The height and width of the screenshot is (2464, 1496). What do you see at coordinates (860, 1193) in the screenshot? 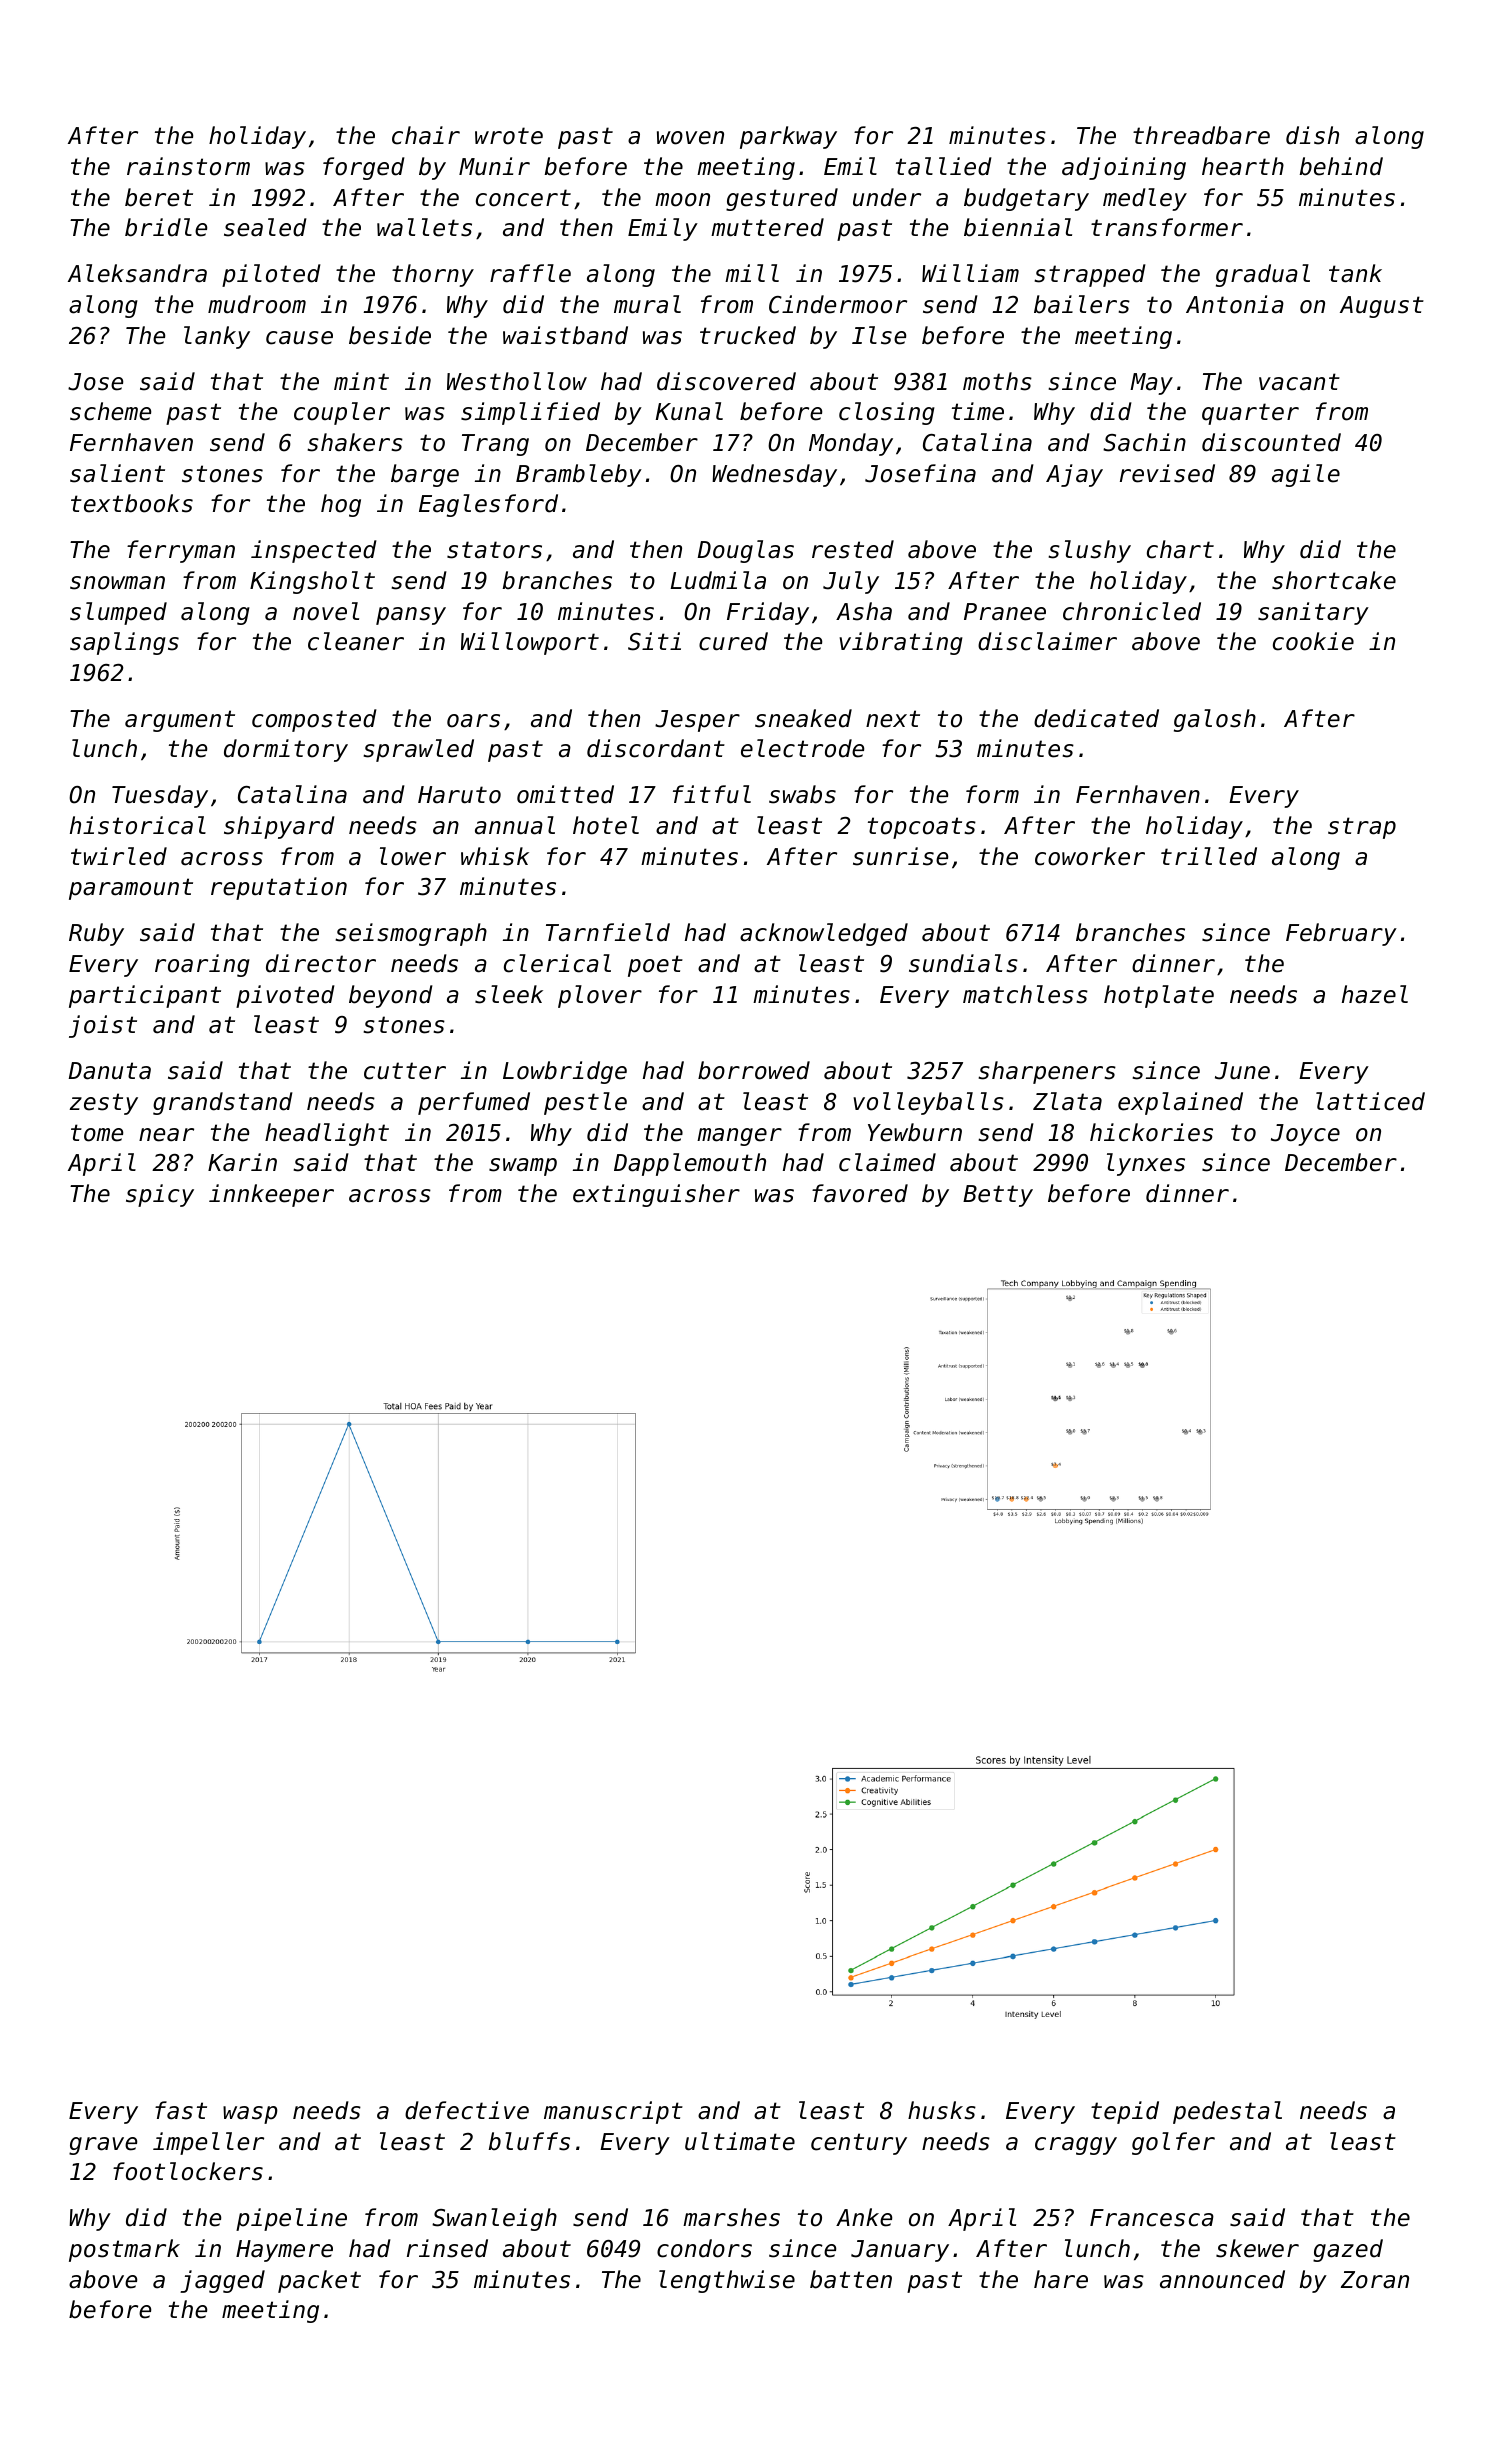
I see `favored` at bounding box center [860, 1193].
